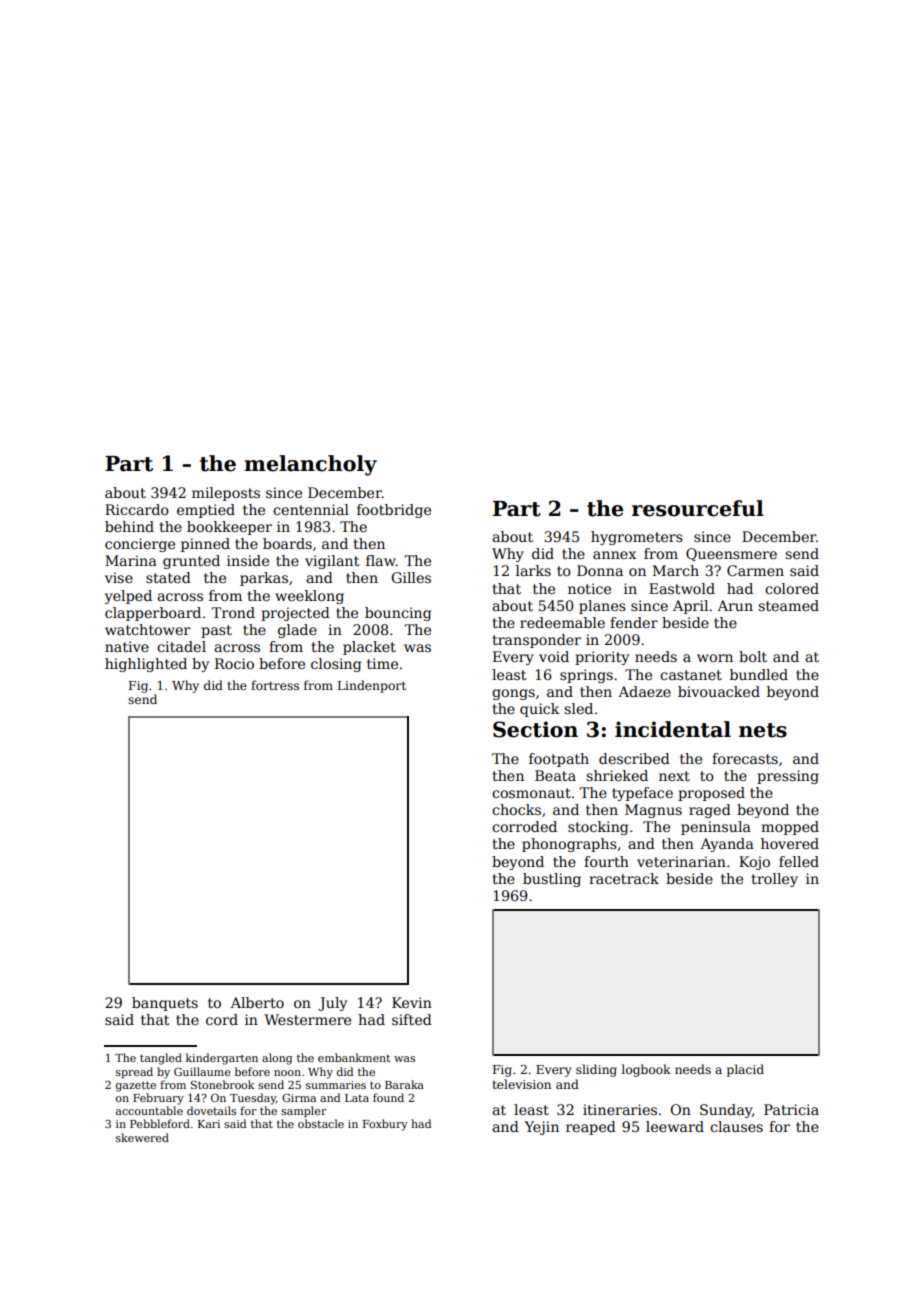 The height and width of the page is (1311, 924). What do you see at coordinates (385, 1125) in the page?
I see `Foxbury` at bounding box center [385, 1125].
